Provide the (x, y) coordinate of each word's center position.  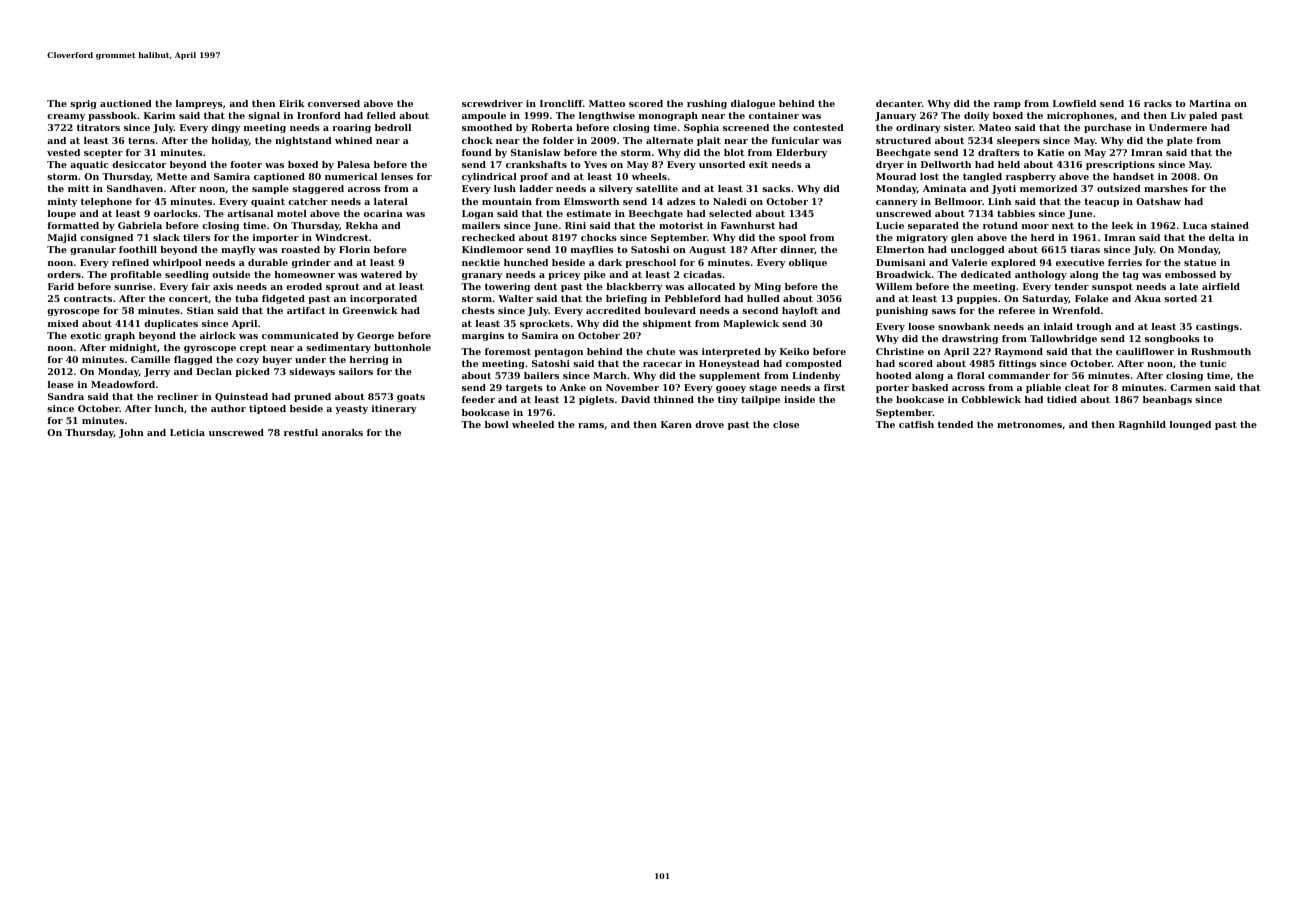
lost (929, 176)
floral (971, 375)
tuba (246, 298)
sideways (312, 372)
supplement (730, 376)
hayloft (800, 311)
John (131, 433)
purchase (1107, 128)
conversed (334, 103)
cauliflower (1145, 351)
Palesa (353, 164)
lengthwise (607, 116)
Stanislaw (536, 152)
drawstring (970, 339)
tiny (728, 400)
